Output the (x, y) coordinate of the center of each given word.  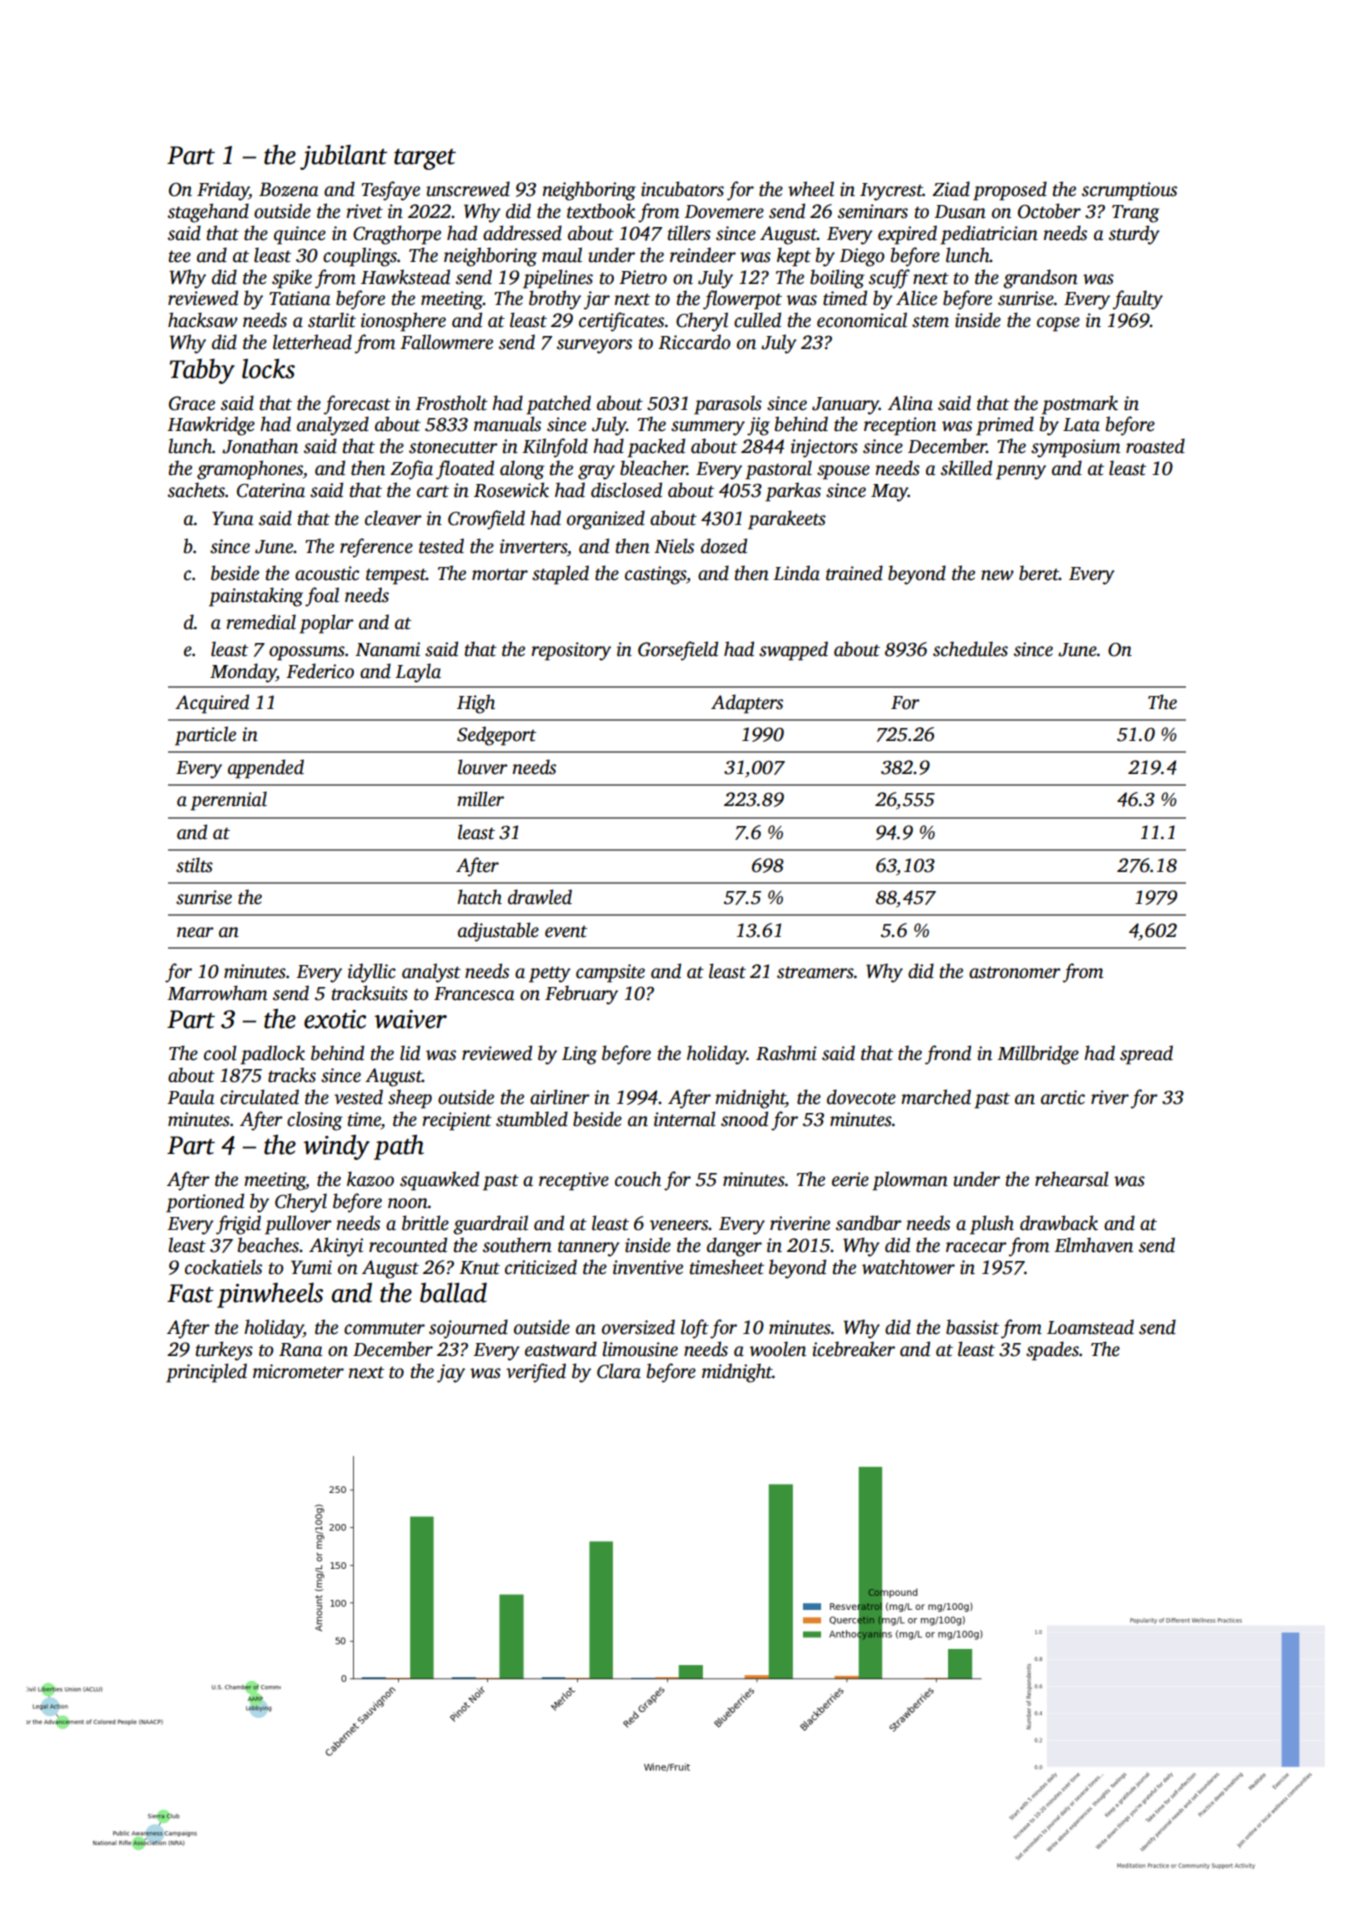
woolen (778, 1349)
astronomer (1015, 972)
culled (757, 320)
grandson (1040, 279)
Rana (301, 1350)
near (195, 932)
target (425, 159)
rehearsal (1072, 1179)
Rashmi (786, 1053)
